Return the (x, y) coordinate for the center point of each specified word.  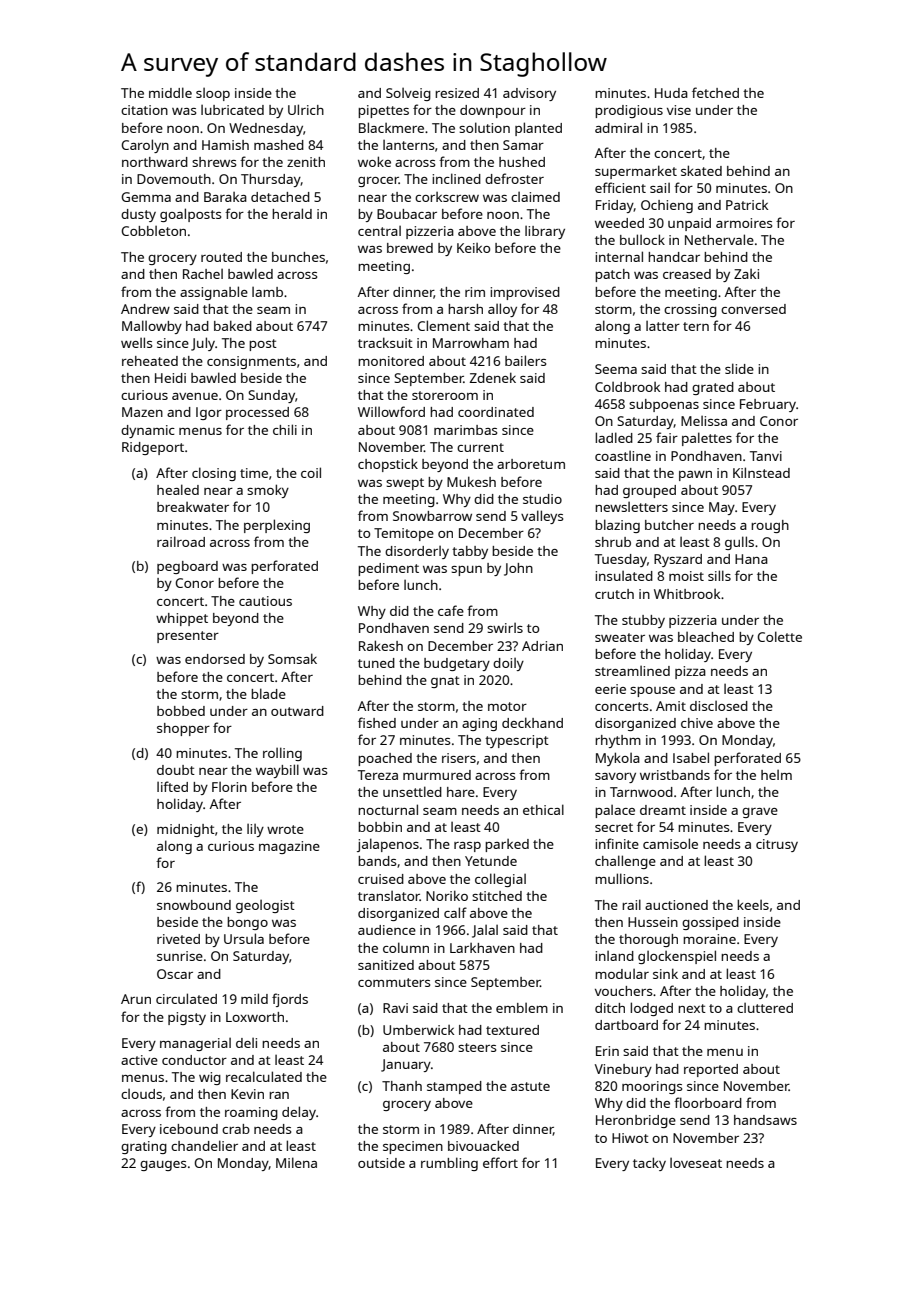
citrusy (777, 845)
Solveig (408, 94)
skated (701, 170)
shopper (183, 729)
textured (512, 1030)
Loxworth (255, 1017)
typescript (517, 741)
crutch (614, 594)
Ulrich (306, 109)
